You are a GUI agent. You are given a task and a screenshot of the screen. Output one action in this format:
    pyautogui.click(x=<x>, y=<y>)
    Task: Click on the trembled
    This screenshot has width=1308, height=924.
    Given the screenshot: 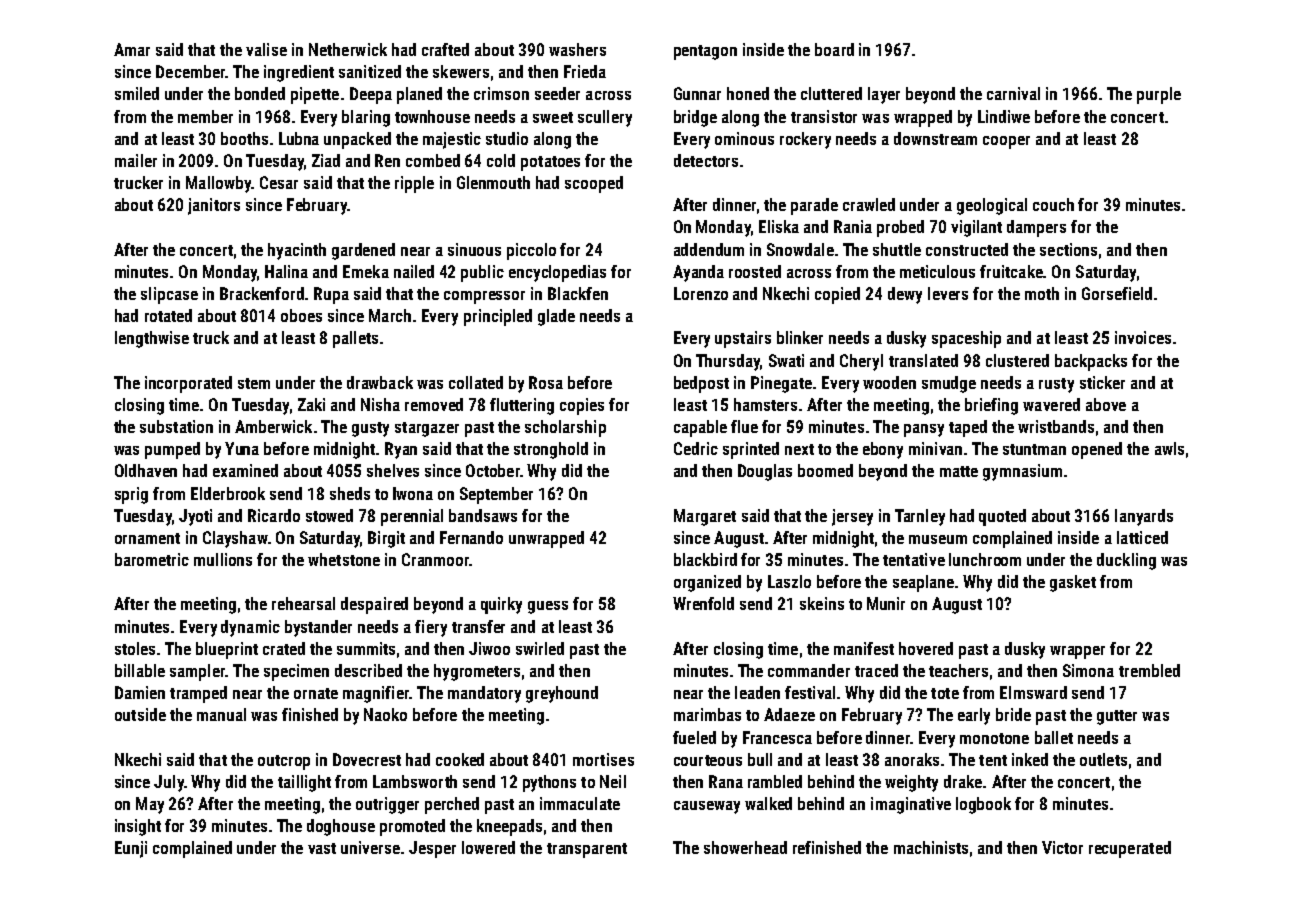 What is the action you would take?
    pyautogui.click(x=1149, y=670)
